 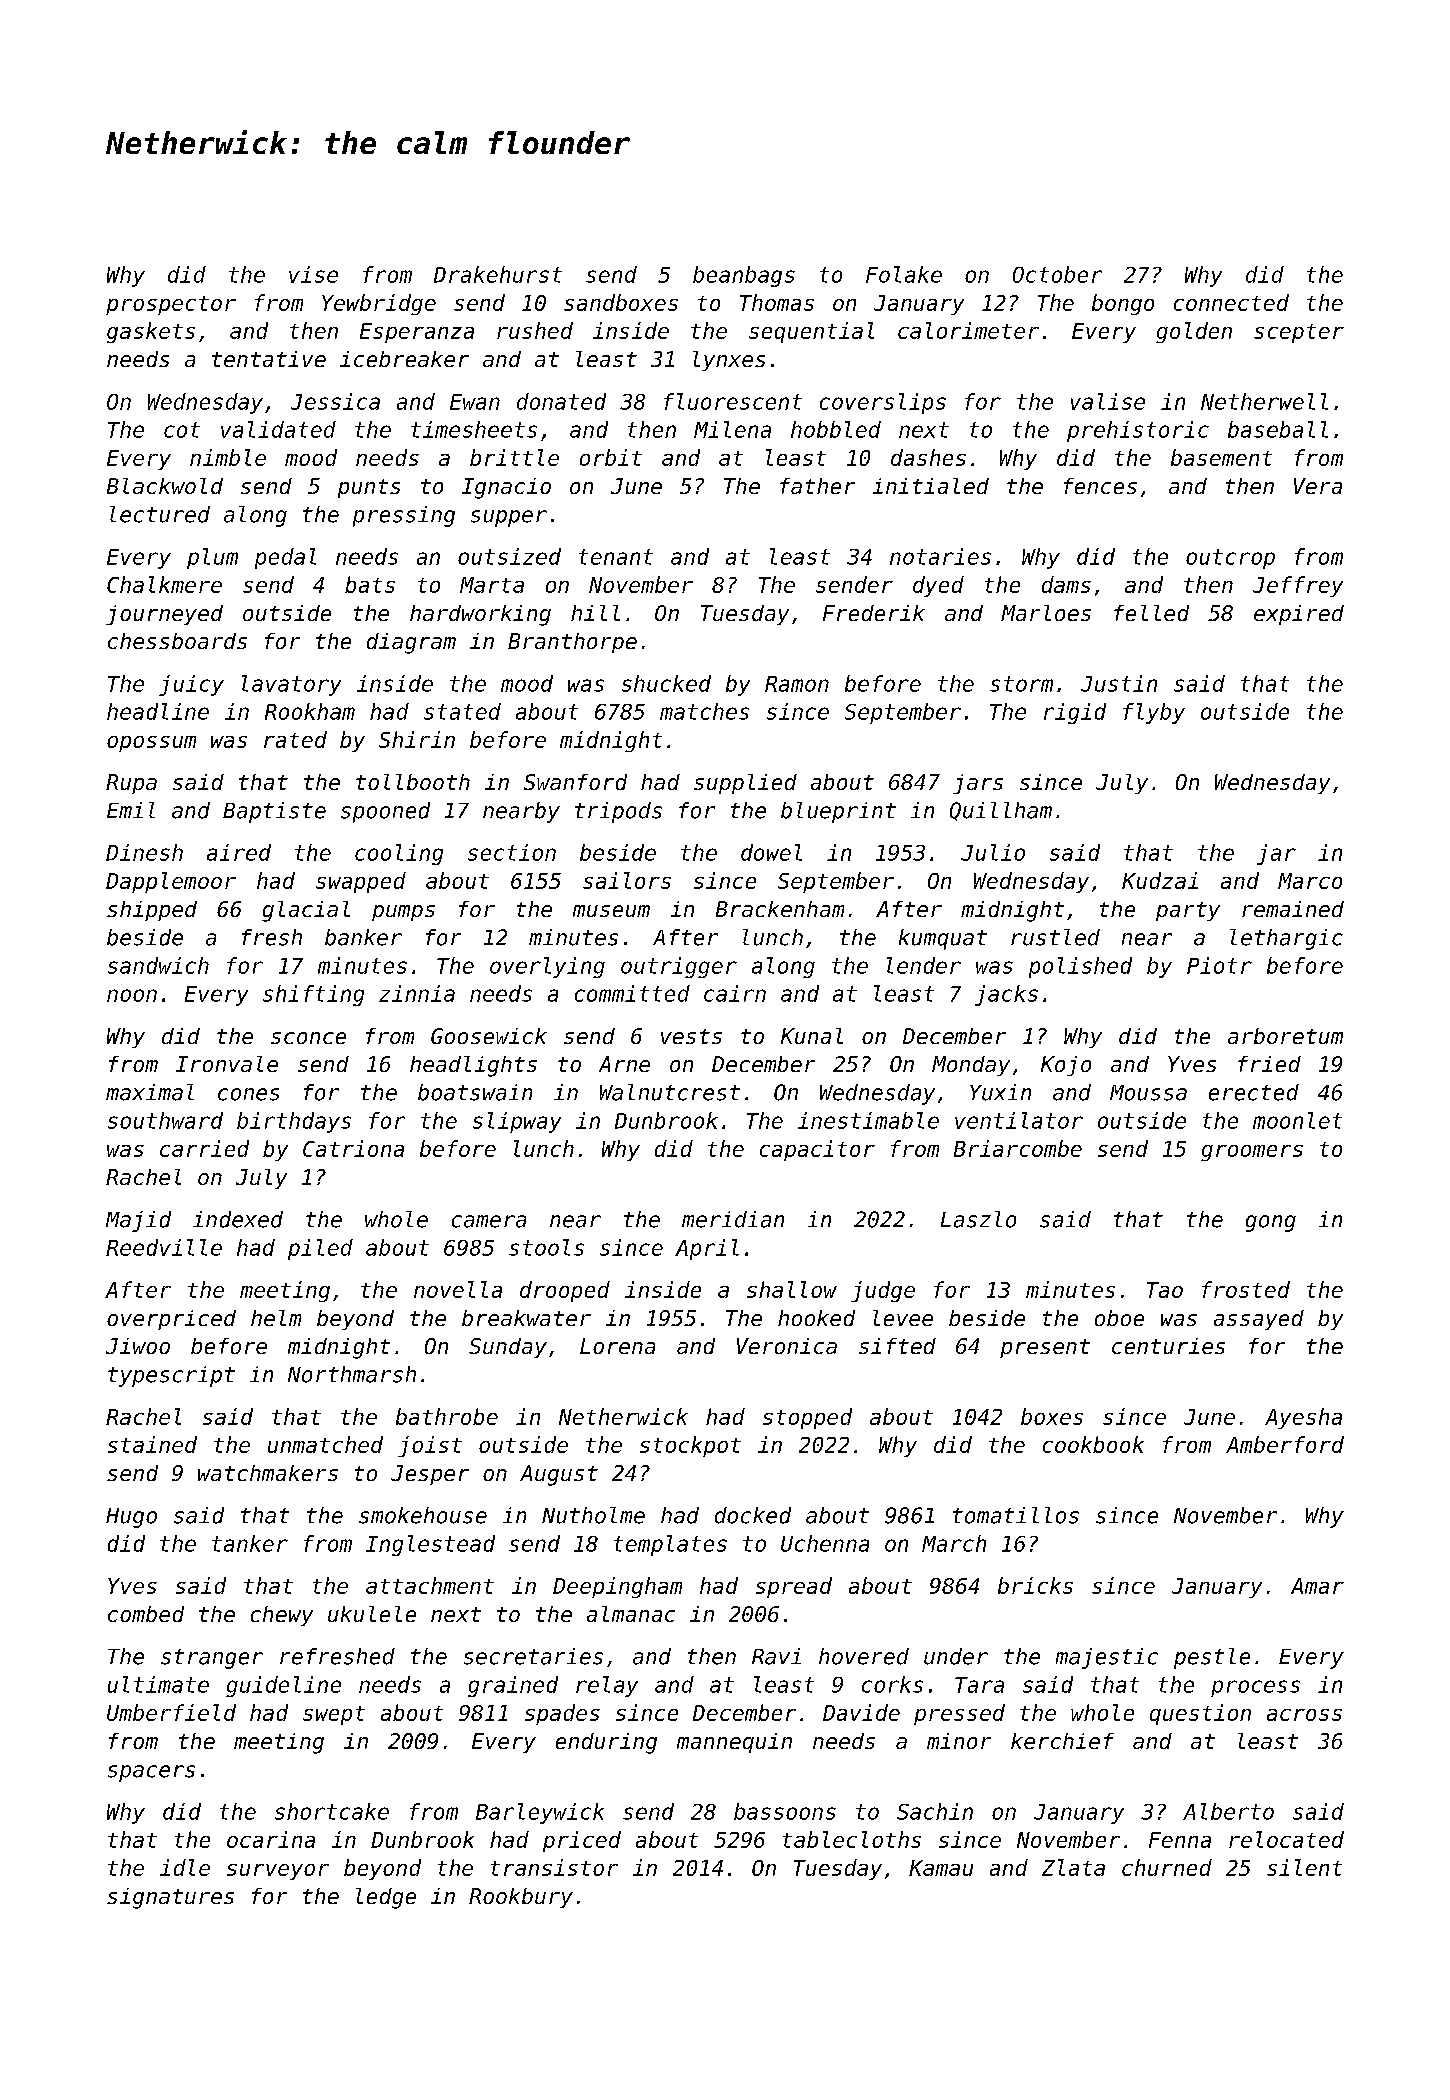 I want to click on rated, so click(x=295, y=739).
